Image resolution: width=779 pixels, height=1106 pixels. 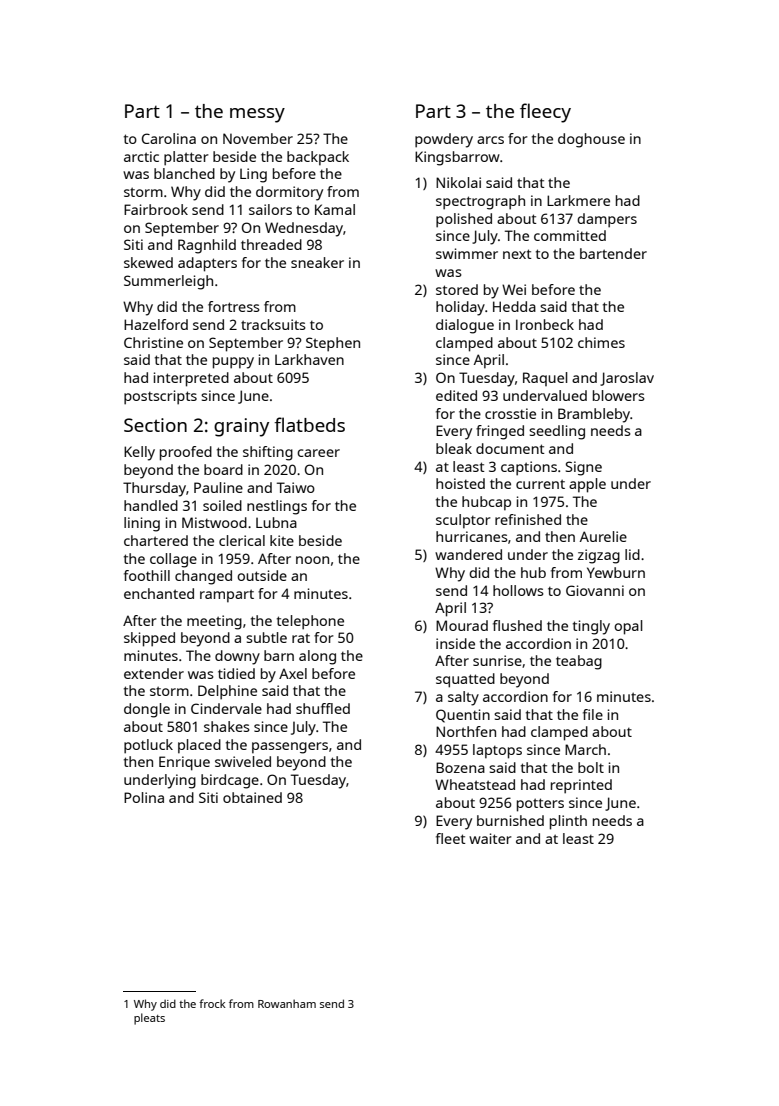 I want to click on doghouse, so click(x=591, y=140).
